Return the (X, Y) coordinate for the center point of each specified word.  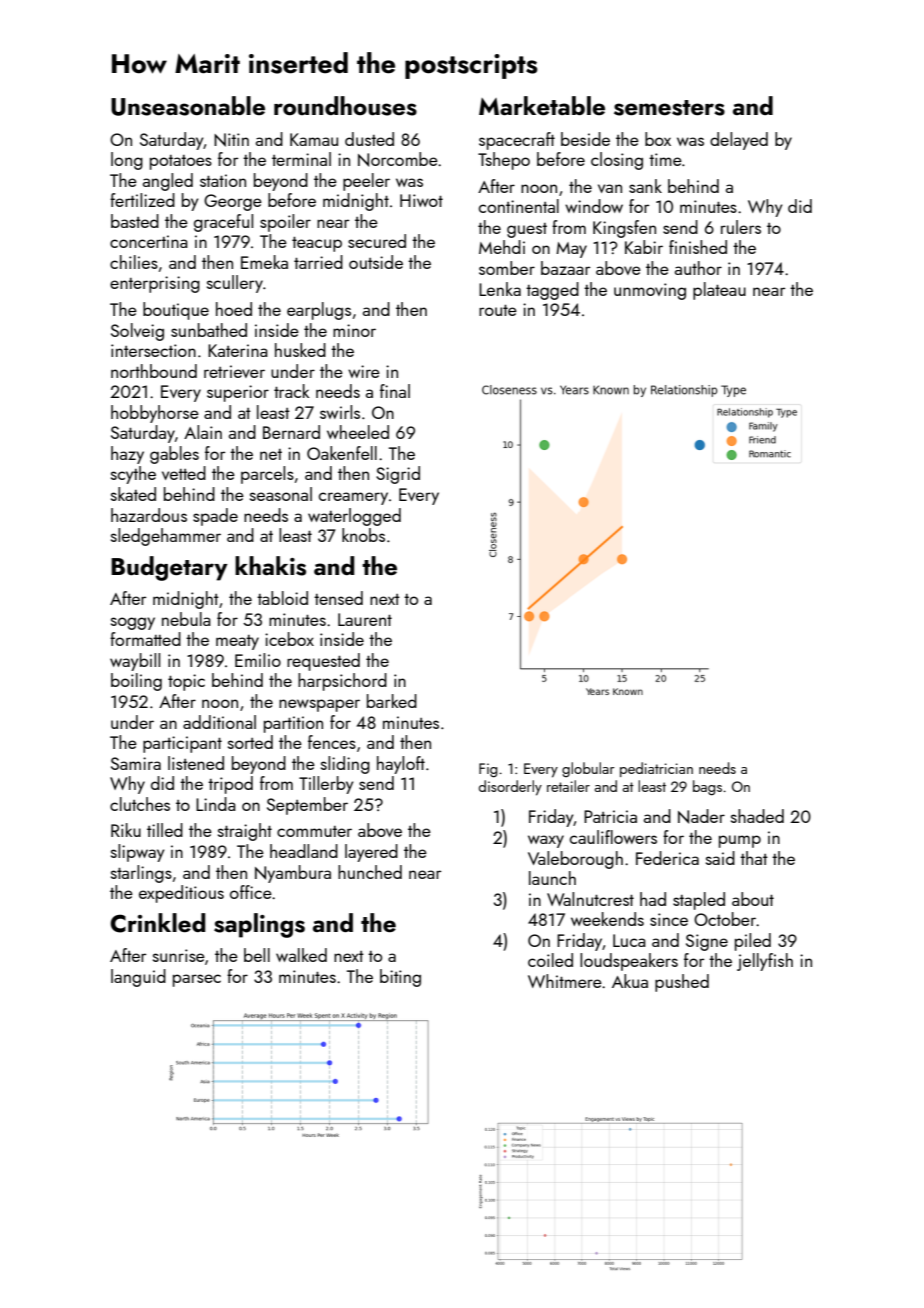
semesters (669, 108)
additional (219, 722)
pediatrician (656, 769)
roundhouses (345, 106)
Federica (667, 858)
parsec (197, 980)
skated (133, 494)
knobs (363, 535)
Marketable (542, 105)
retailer (568, 786)
